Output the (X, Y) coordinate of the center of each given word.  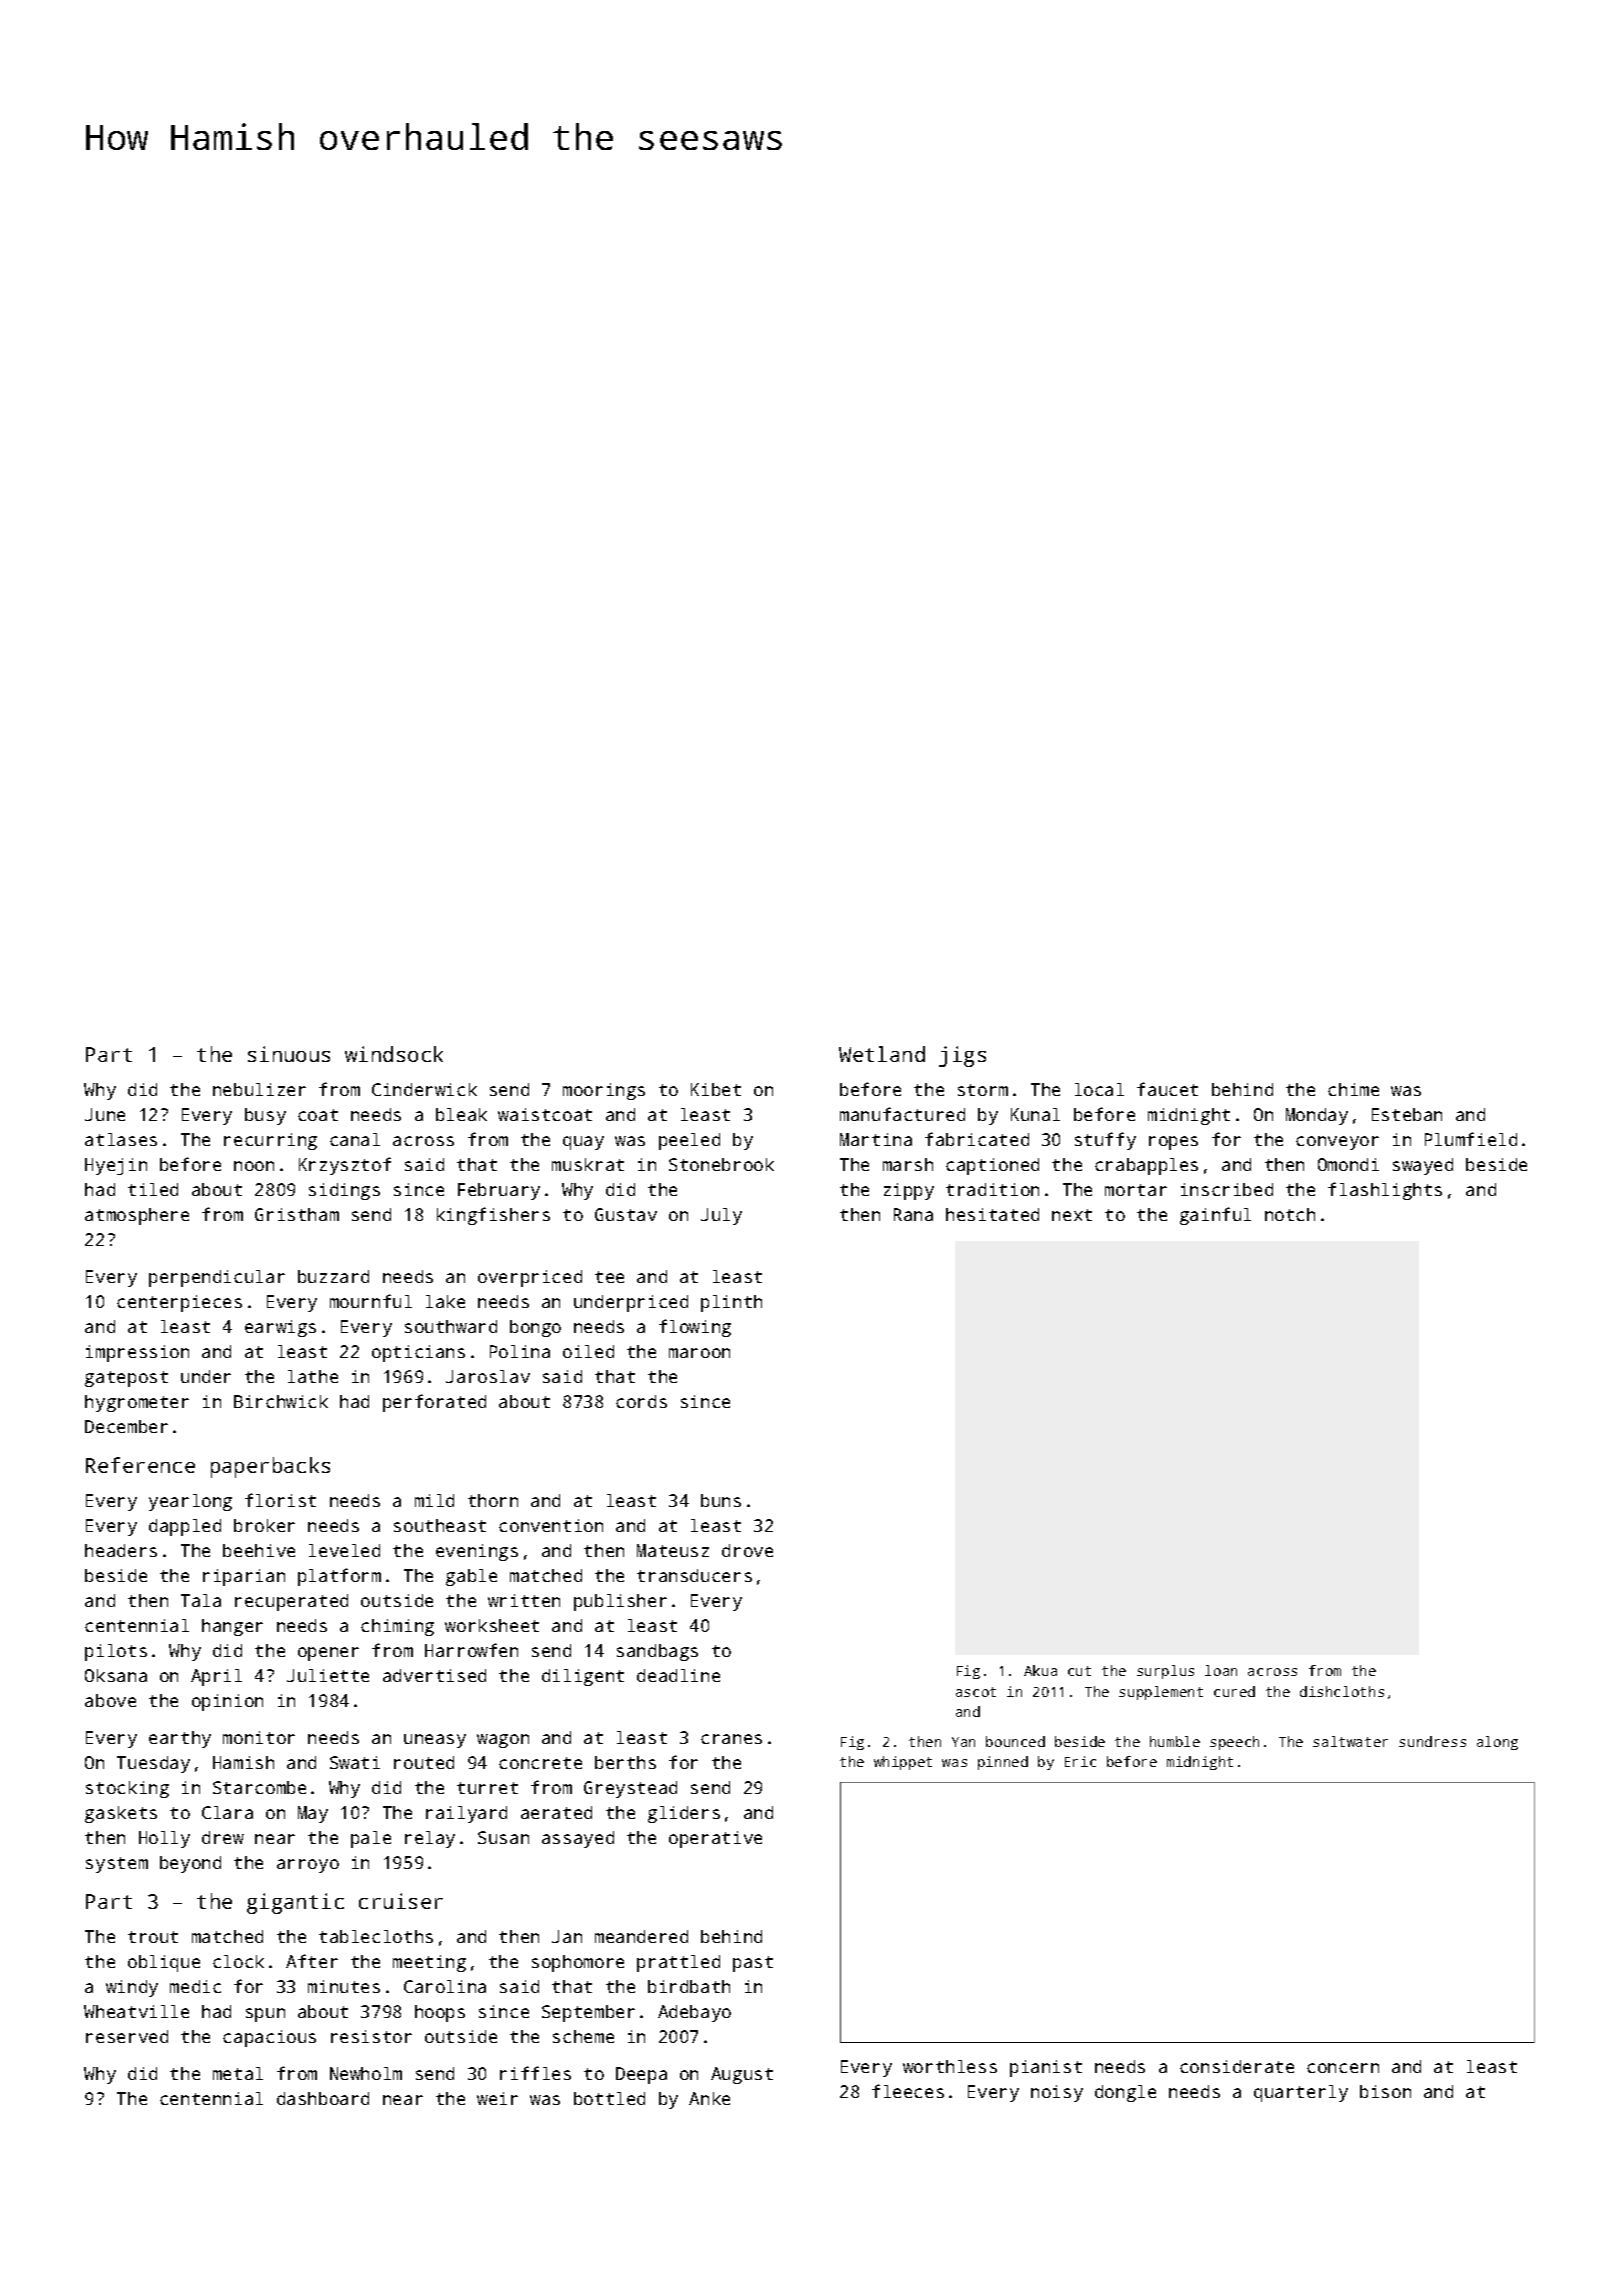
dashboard (323, 2098)
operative (715, 1839)
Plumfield (1471, 1139)
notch (1290, 1214)
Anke (709, 2098)
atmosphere (137, 1216)
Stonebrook (721, 1164)
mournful (371, 1301)
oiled (588, 1351)
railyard (466, 1814)
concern (1343, 2068)
